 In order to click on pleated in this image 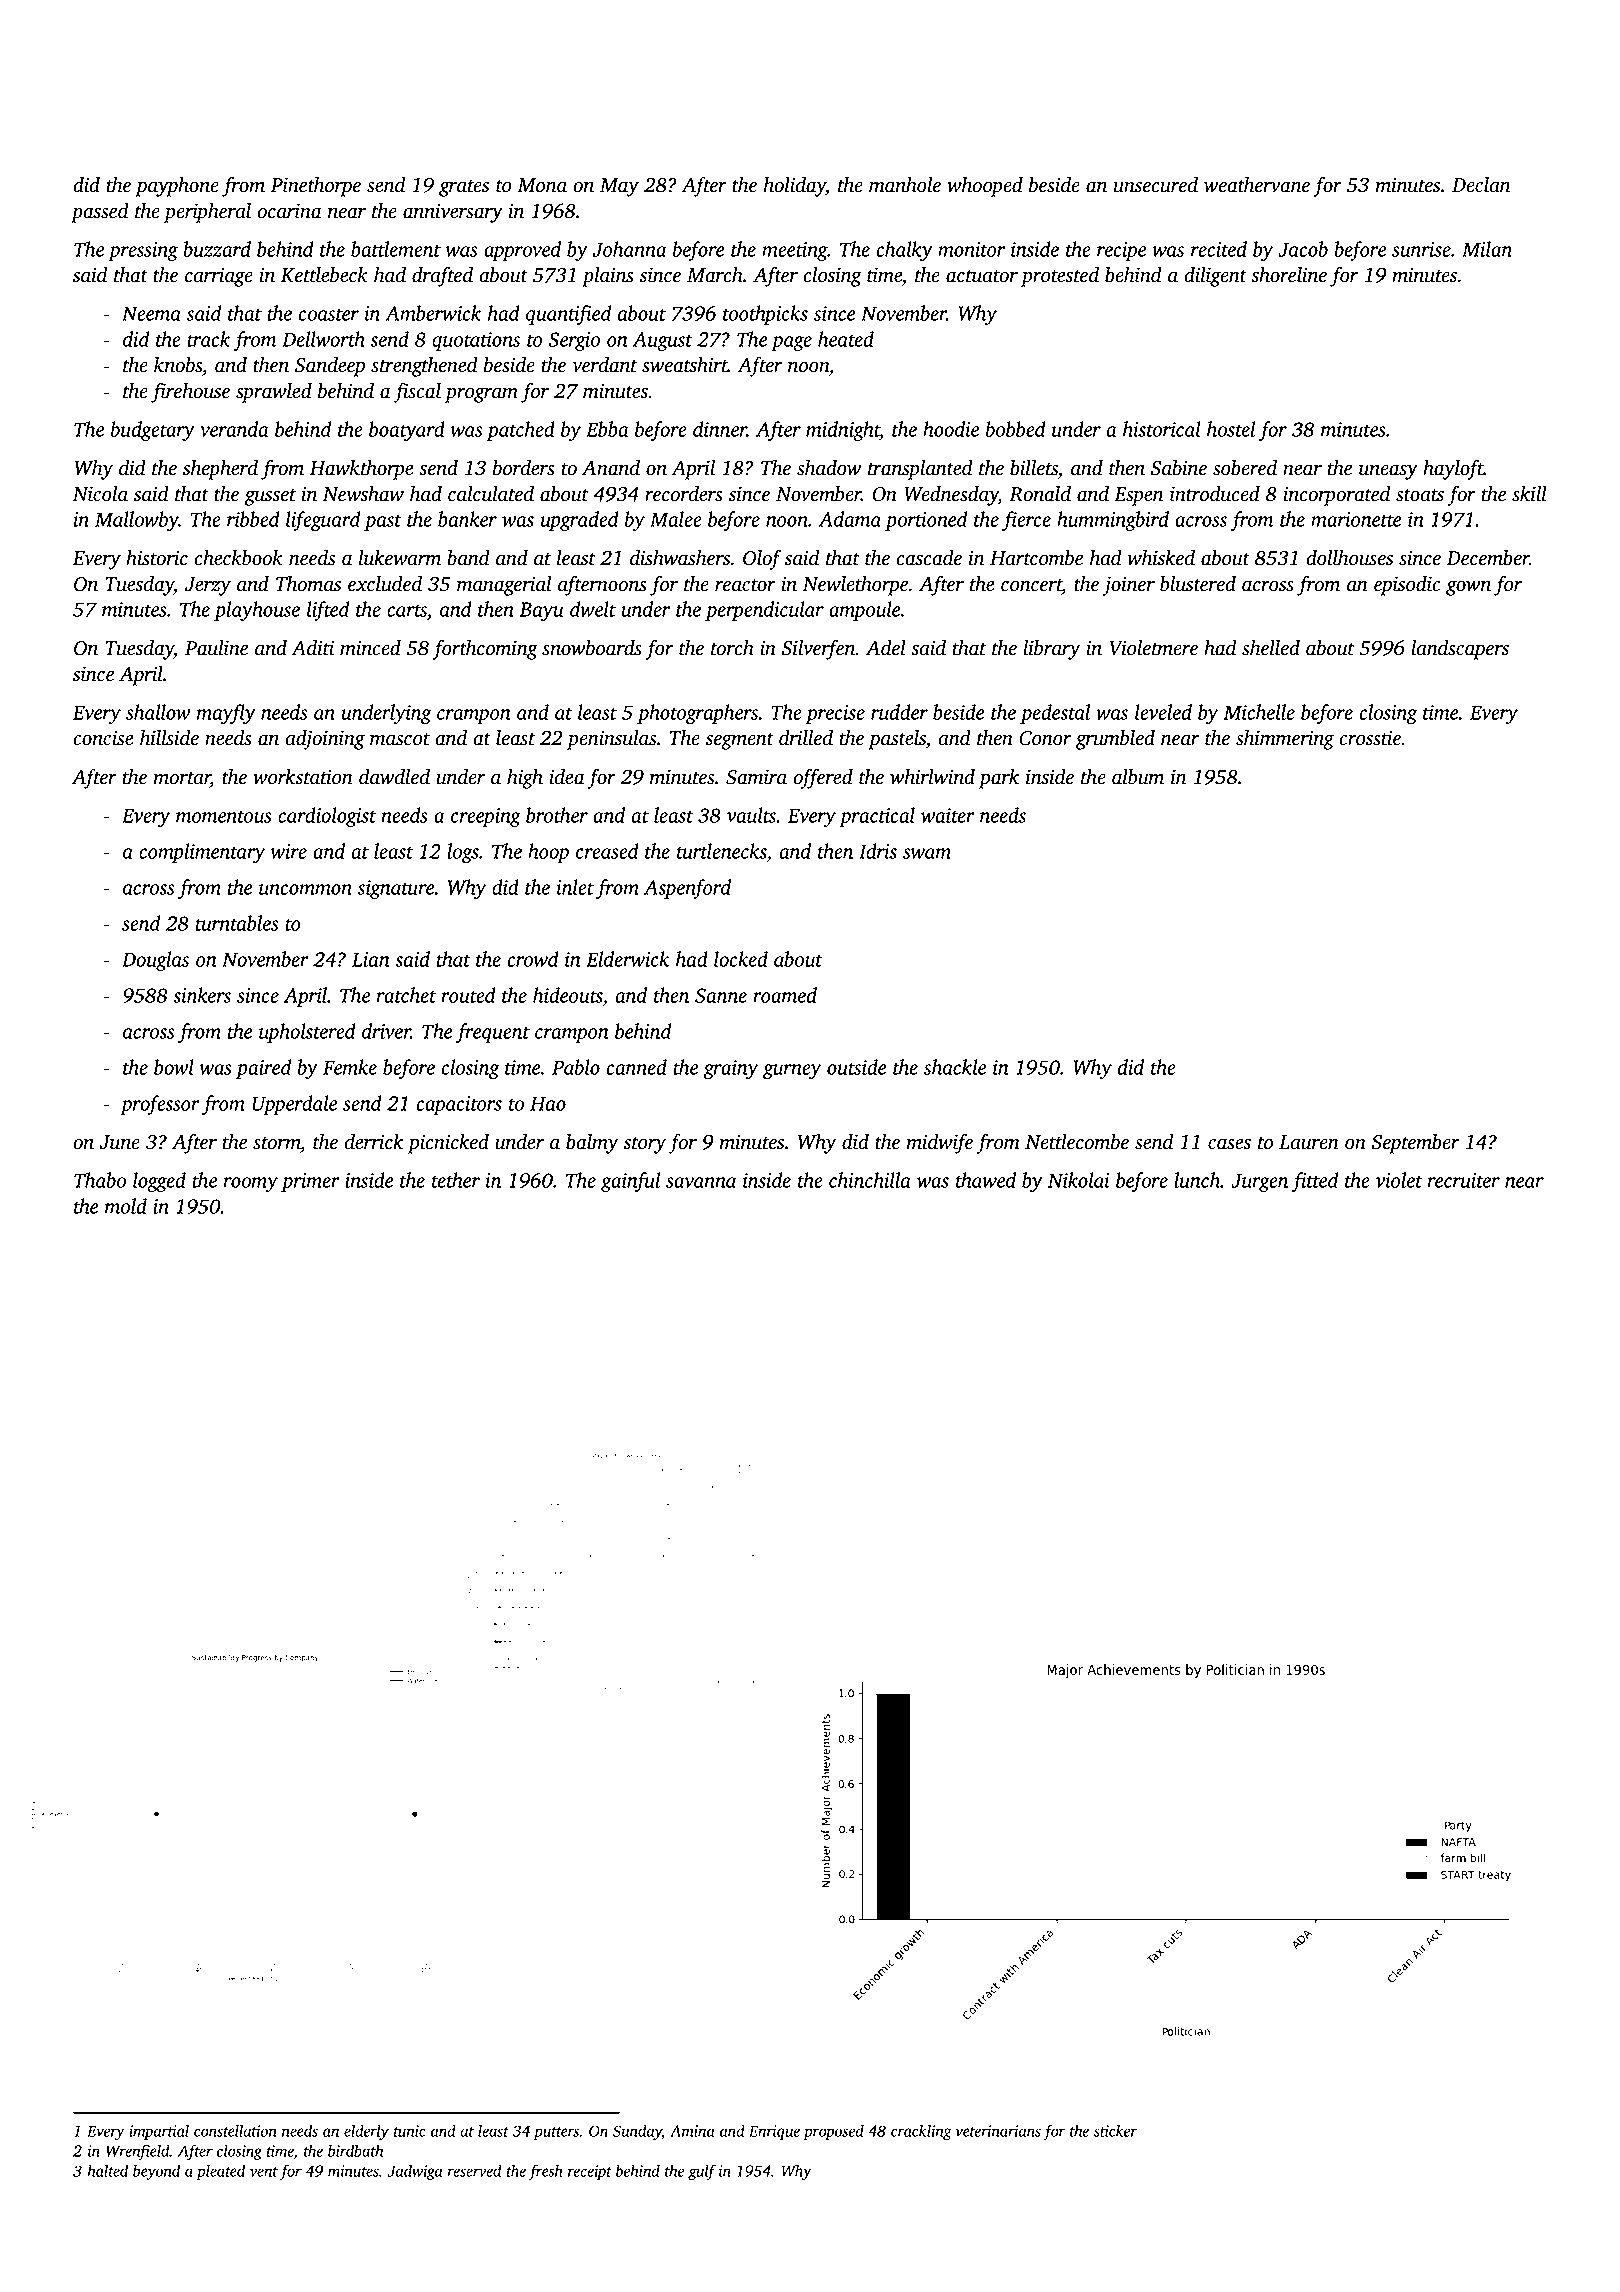, I will do `click(220, 2172)`.
